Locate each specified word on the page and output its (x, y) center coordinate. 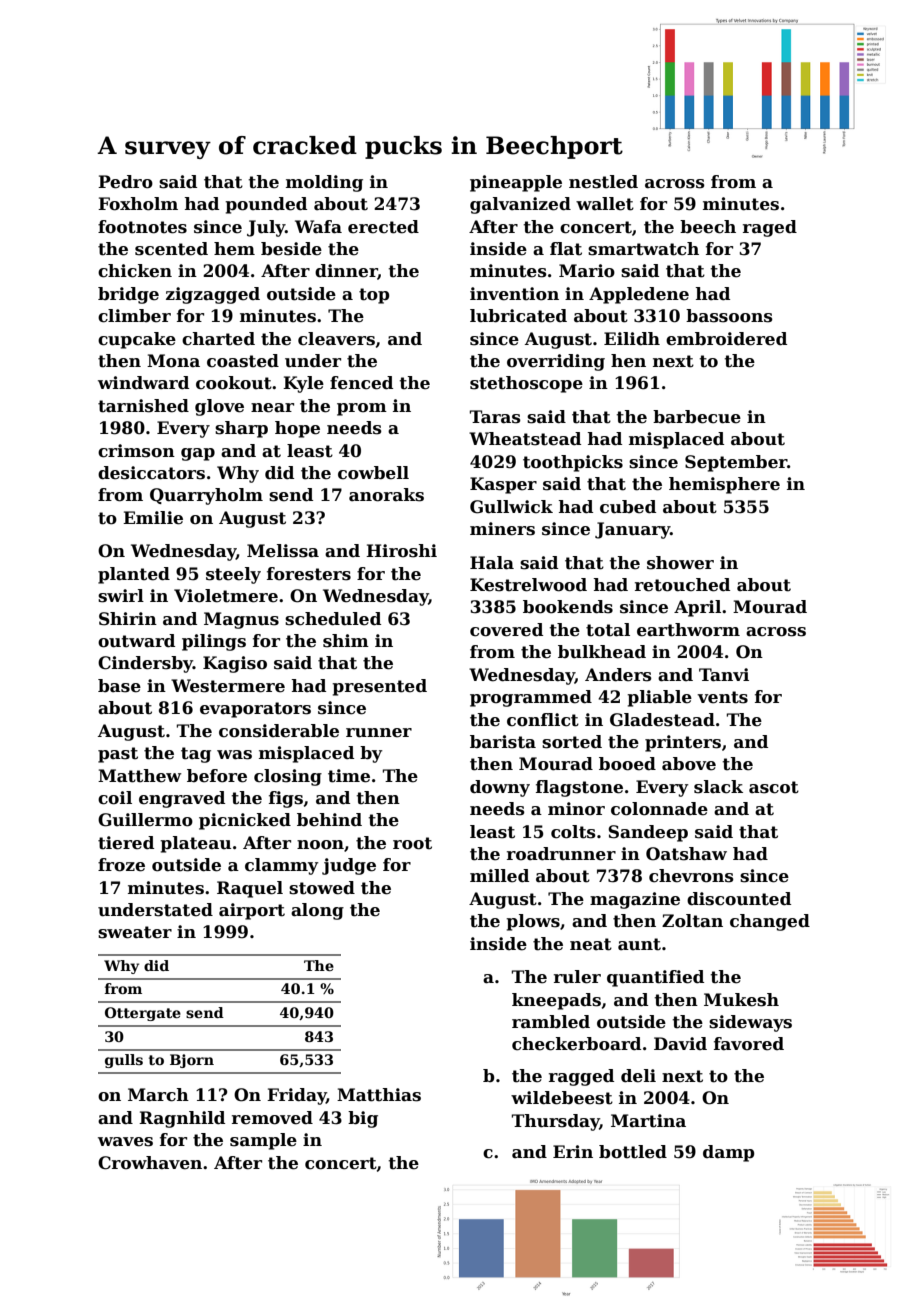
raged (770, 228)
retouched (682, 585)
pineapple (516, 183)
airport (252, 911)
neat (591, 944)
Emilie (153, 518)
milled (499, 876)
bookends (568, 607)
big (363, 1119)
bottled (633, 1152)
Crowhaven (150, 1163)
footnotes (142, 227)
